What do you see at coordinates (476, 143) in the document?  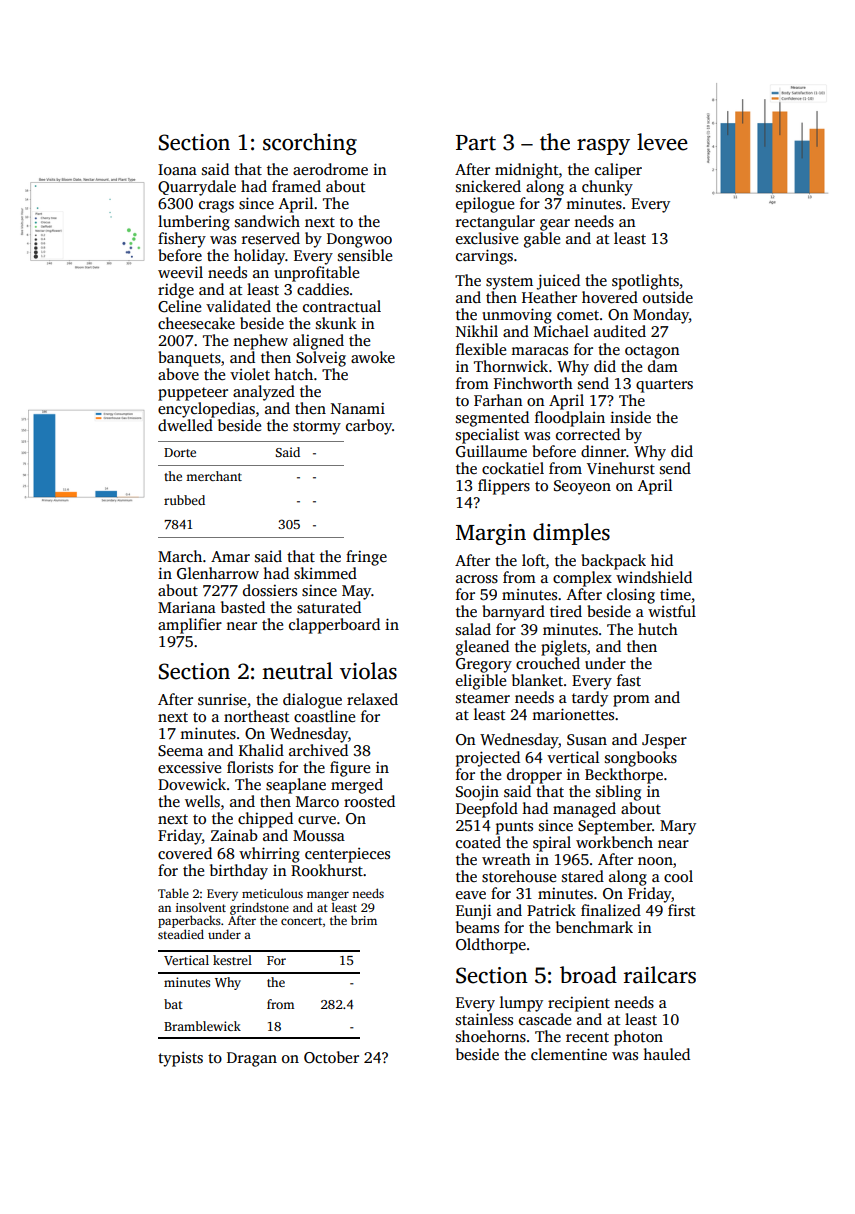 I see `Part` at bounding box center [476, 143].
